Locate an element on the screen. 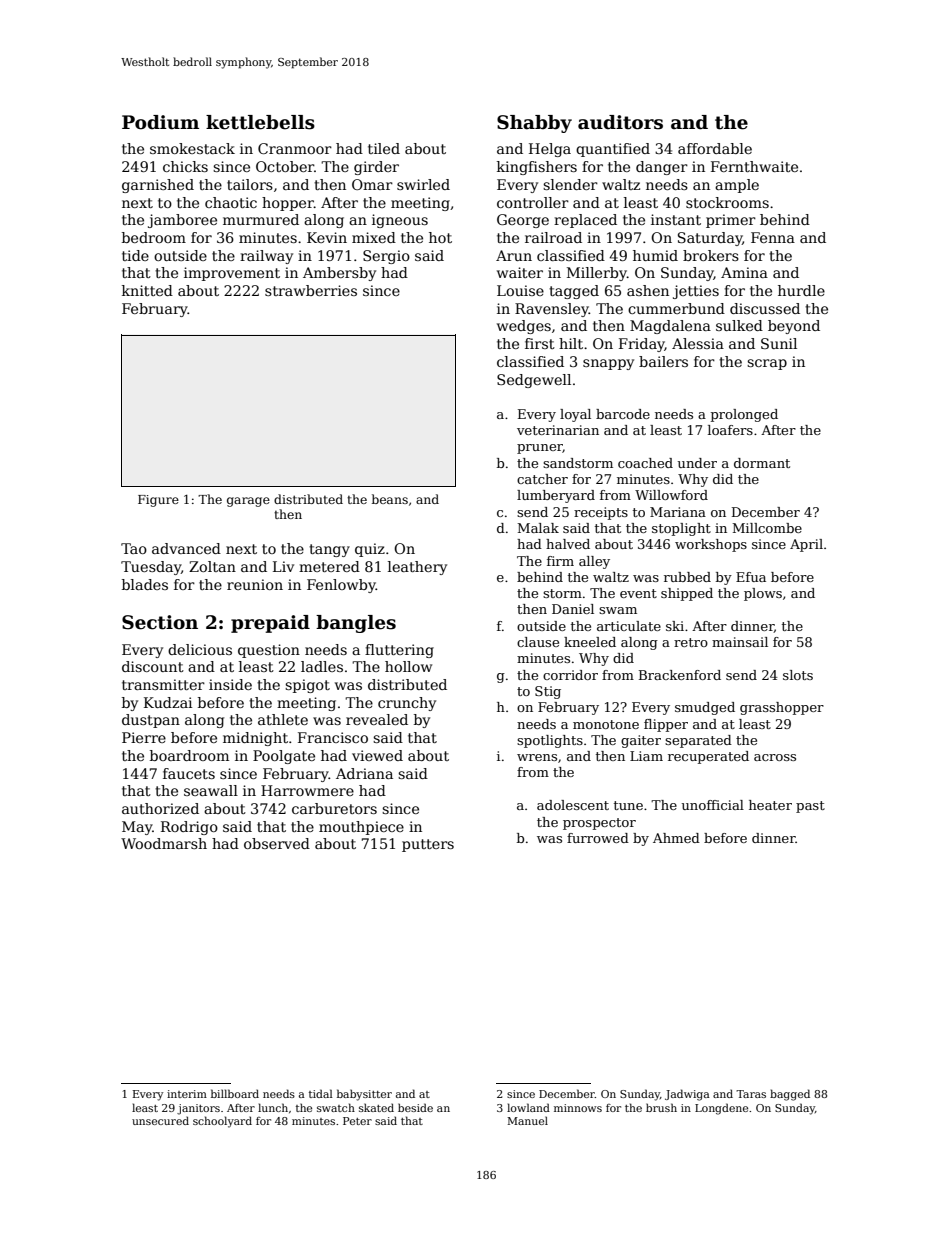  wrens is located at coordinates (537, 757).
